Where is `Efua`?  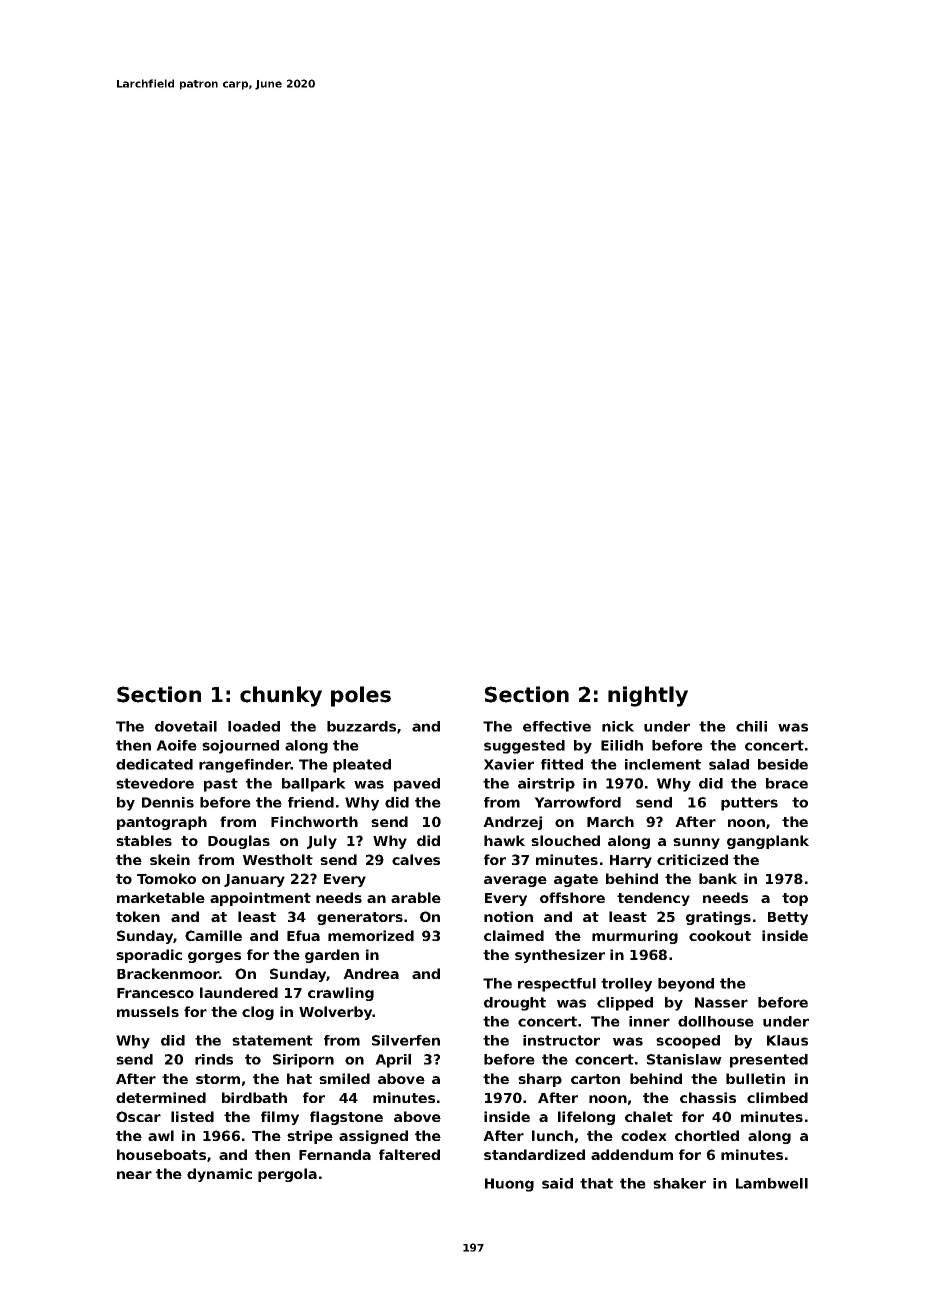 Efua is located at coordinates (303, 935).
